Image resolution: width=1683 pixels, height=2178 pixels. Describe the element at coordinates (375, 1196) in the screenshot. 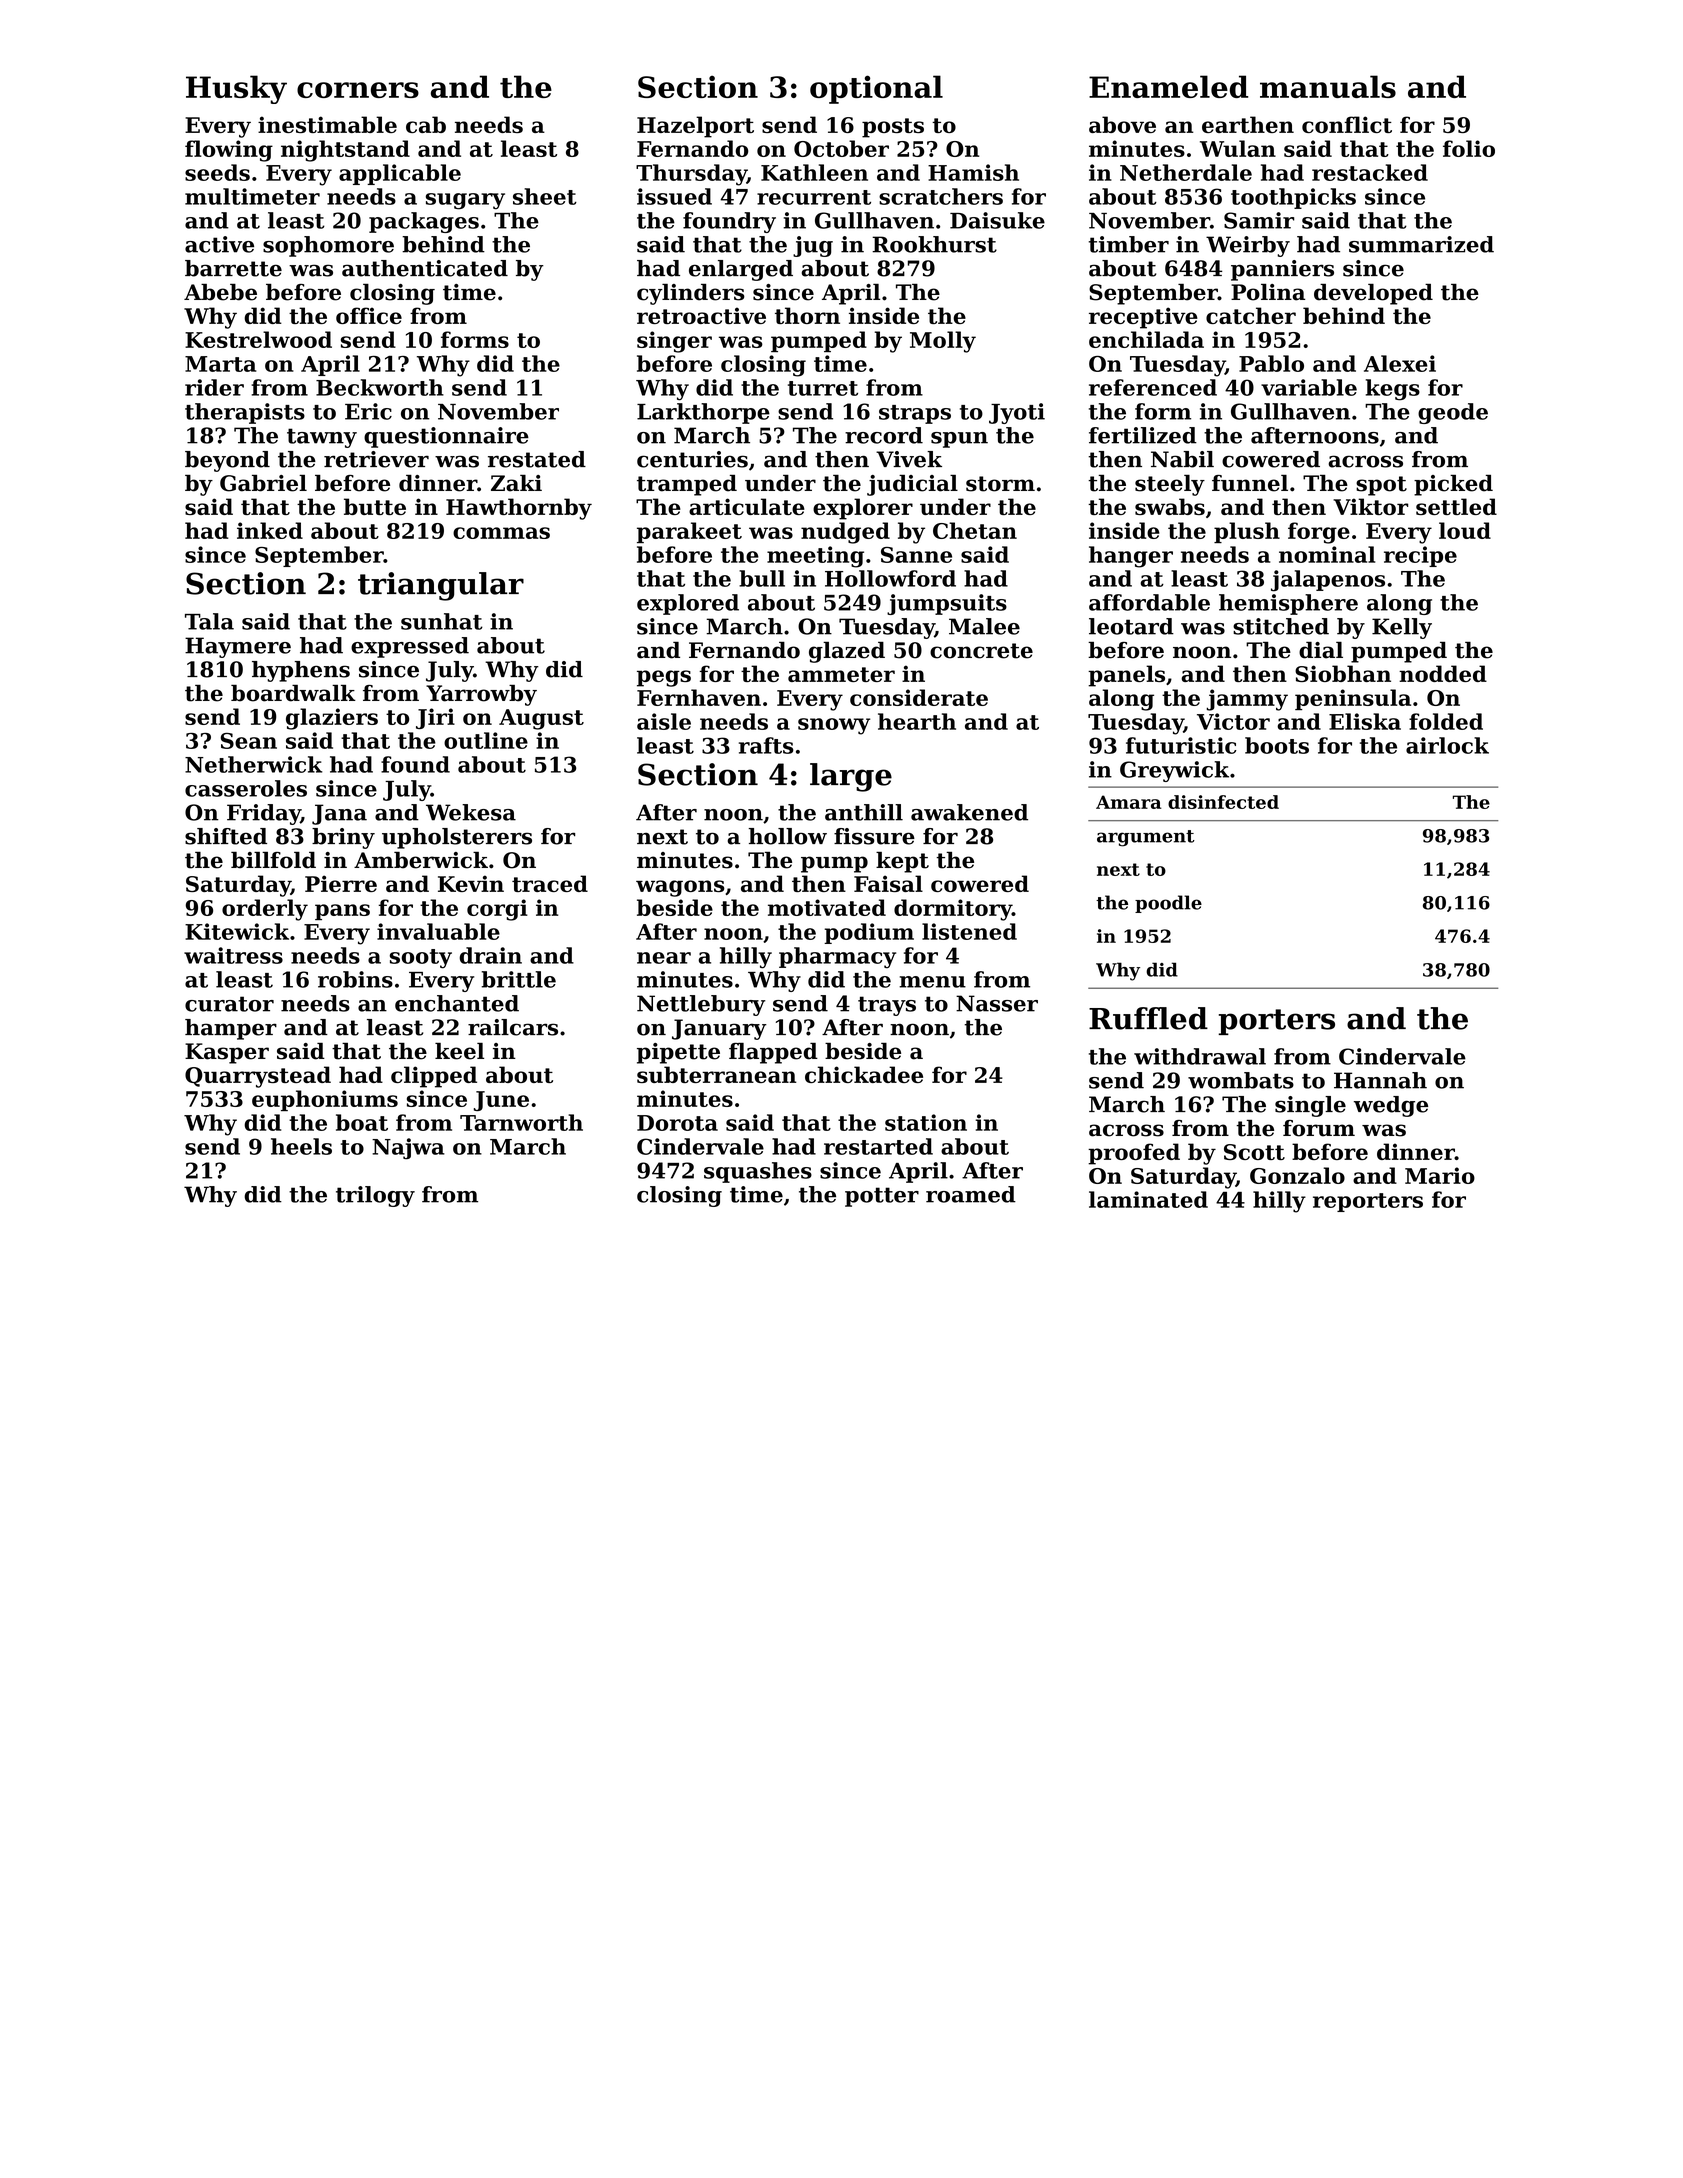

I see `trilogy` at that location.
